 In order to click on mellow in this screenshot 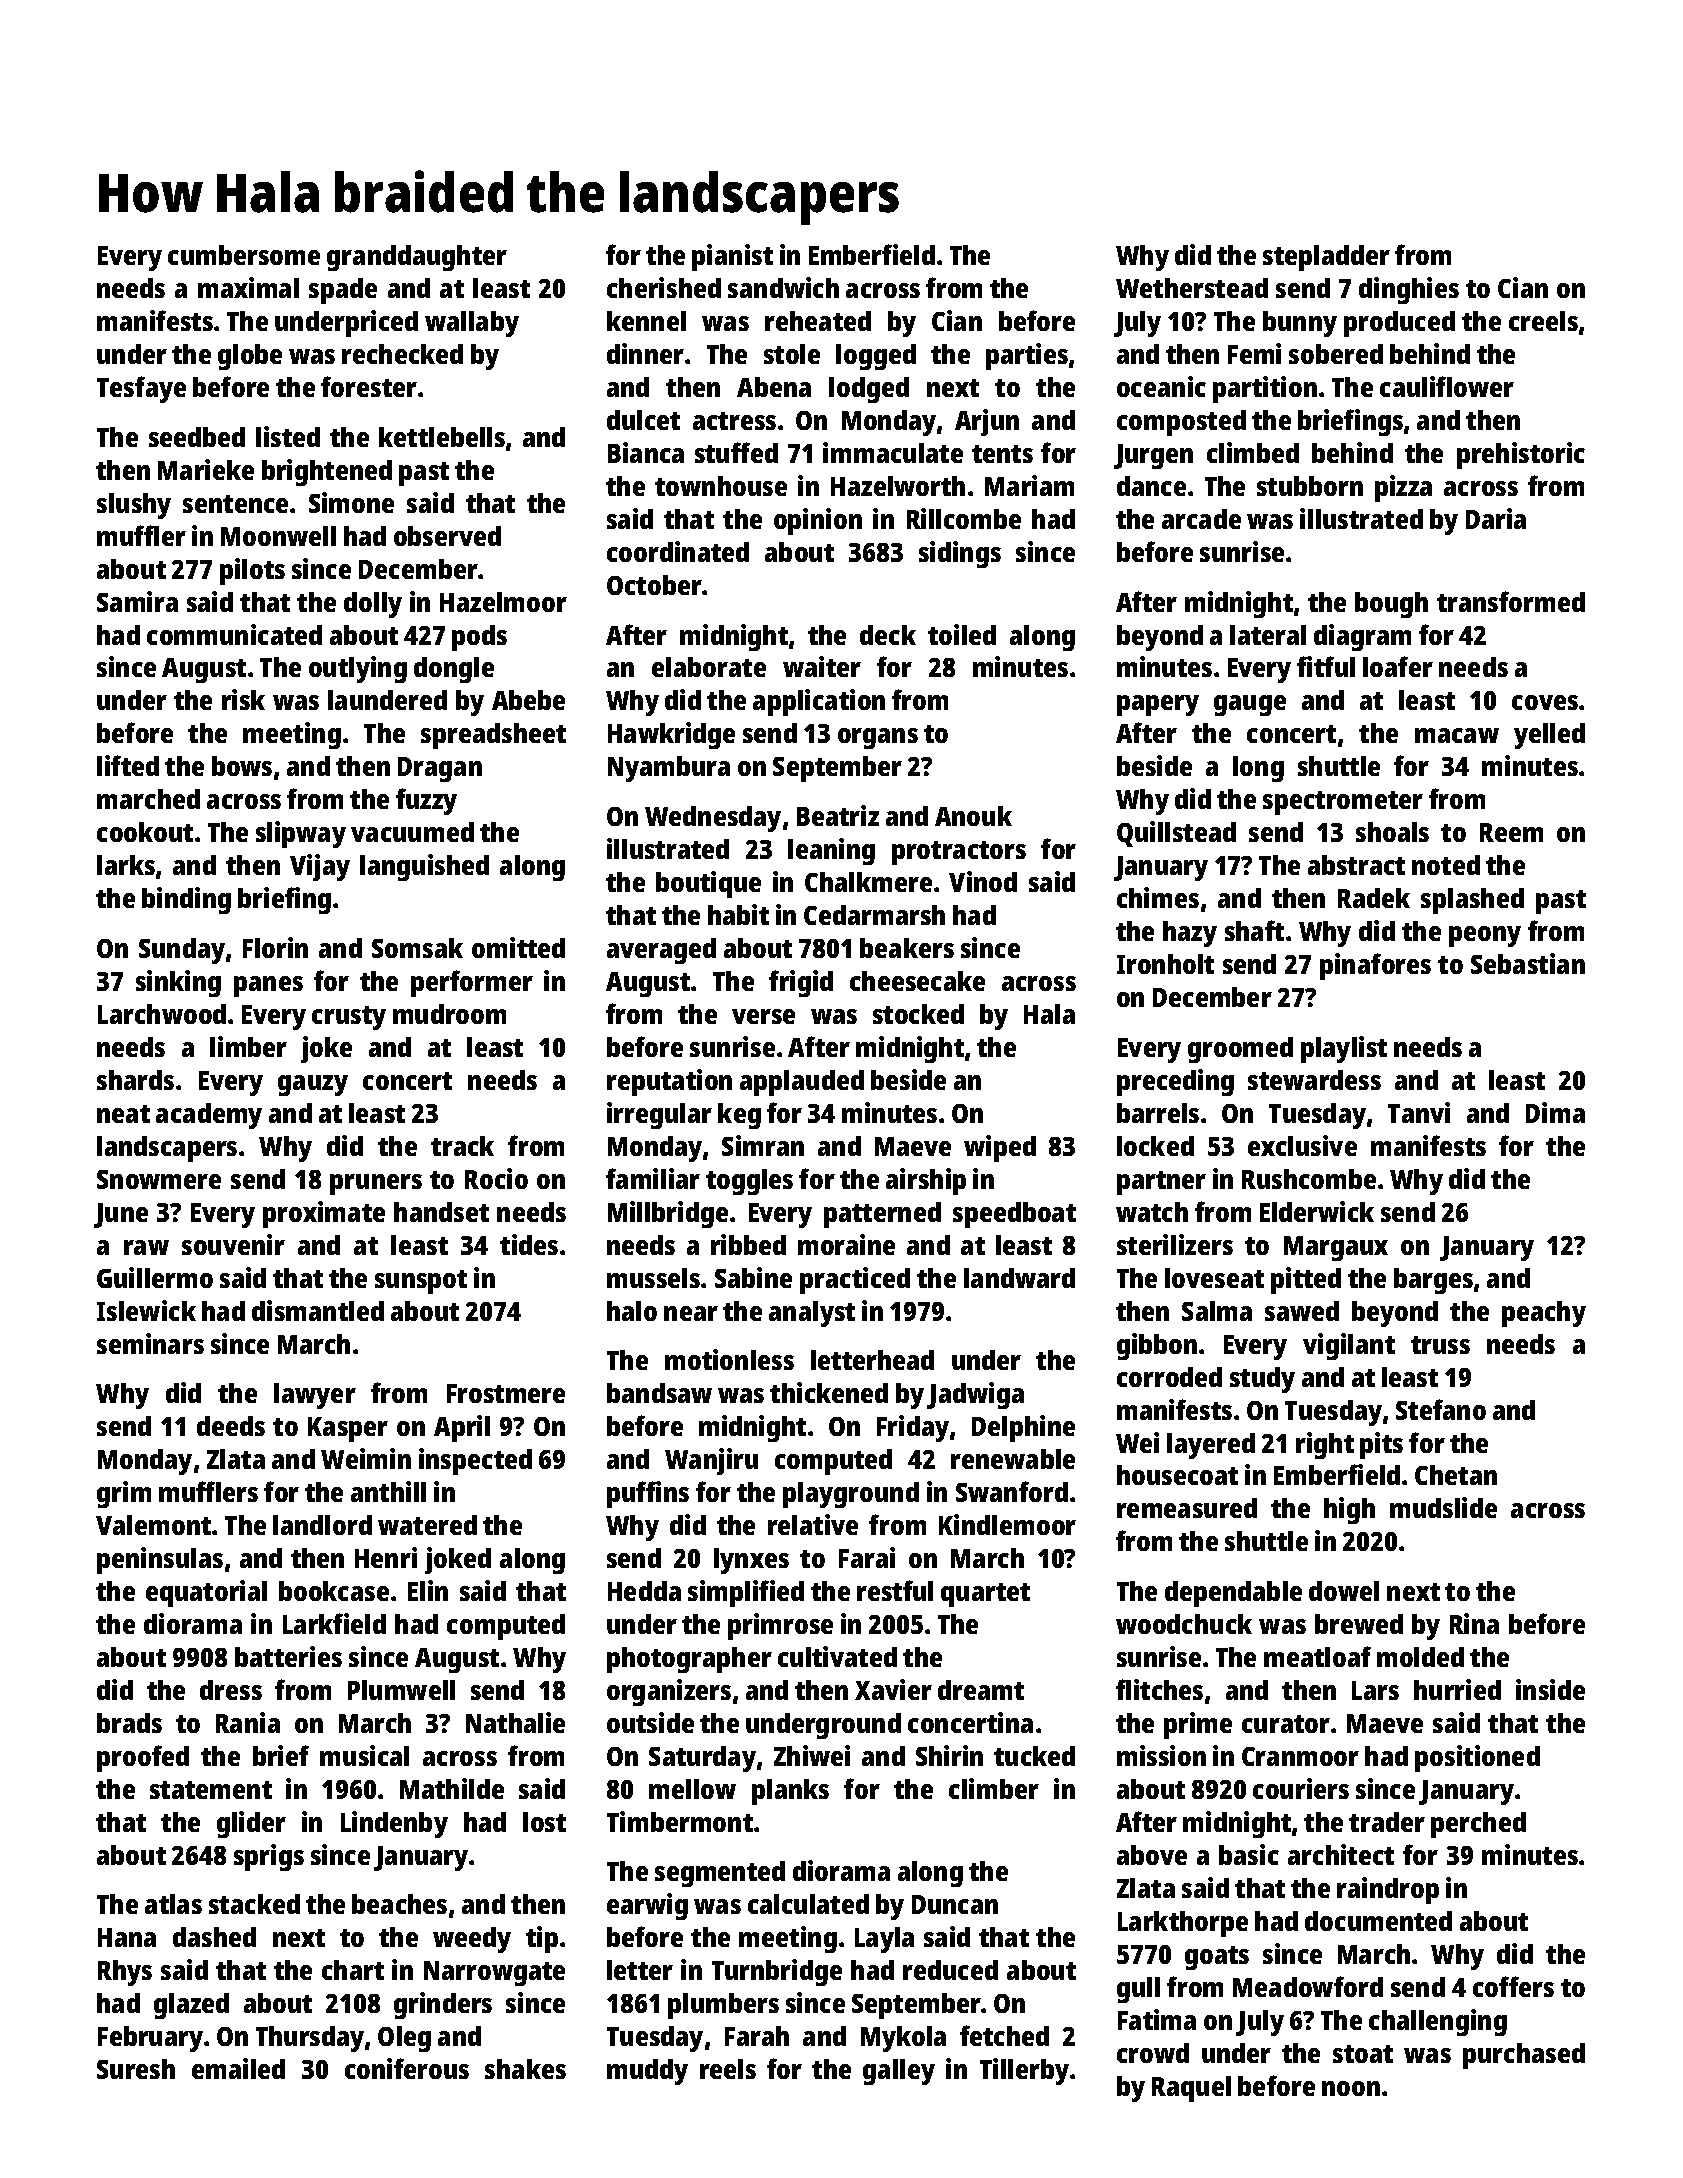, I will do `click(692, 1789)`.
